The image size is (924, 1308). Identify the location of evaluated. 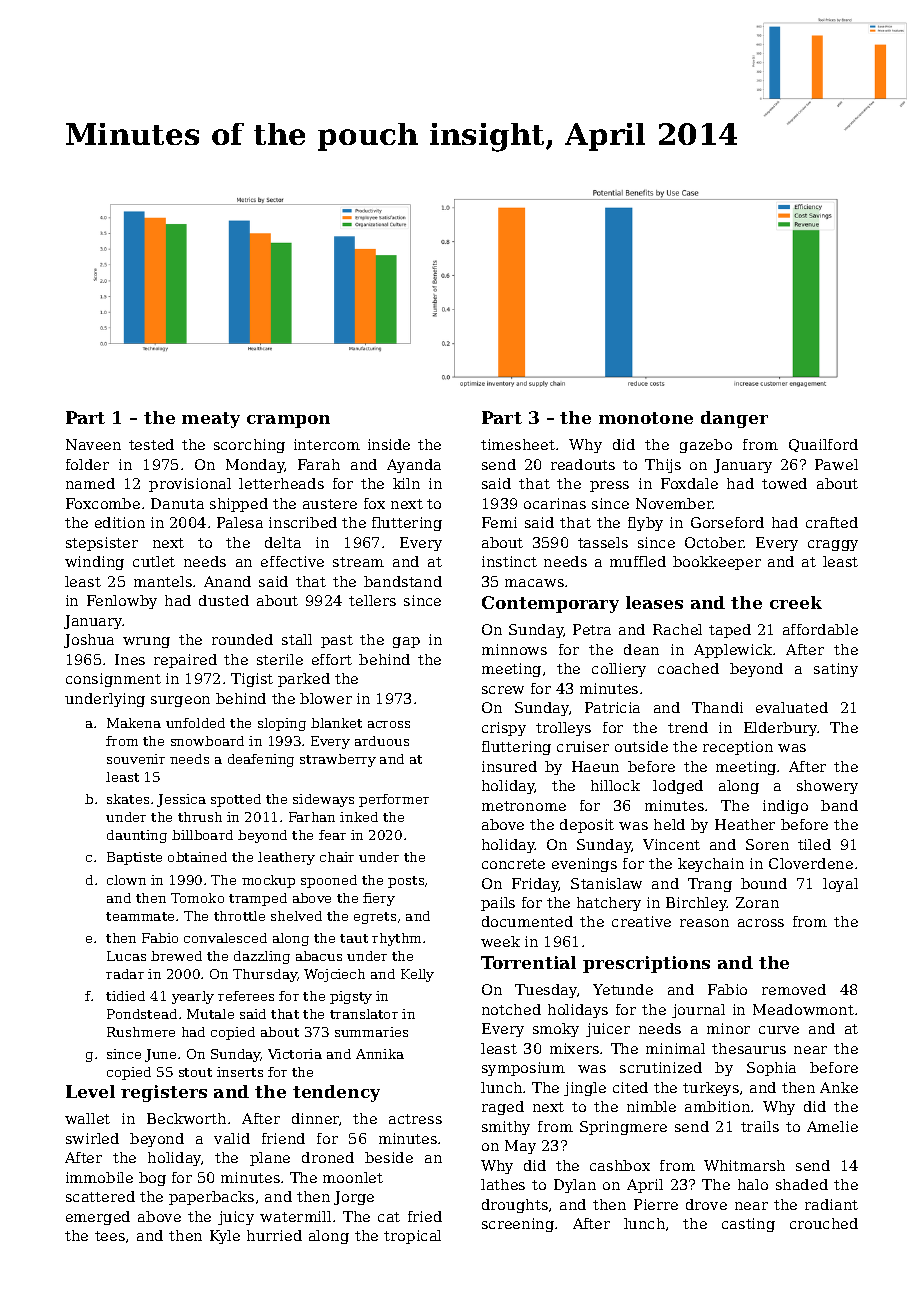
(792, 707).
